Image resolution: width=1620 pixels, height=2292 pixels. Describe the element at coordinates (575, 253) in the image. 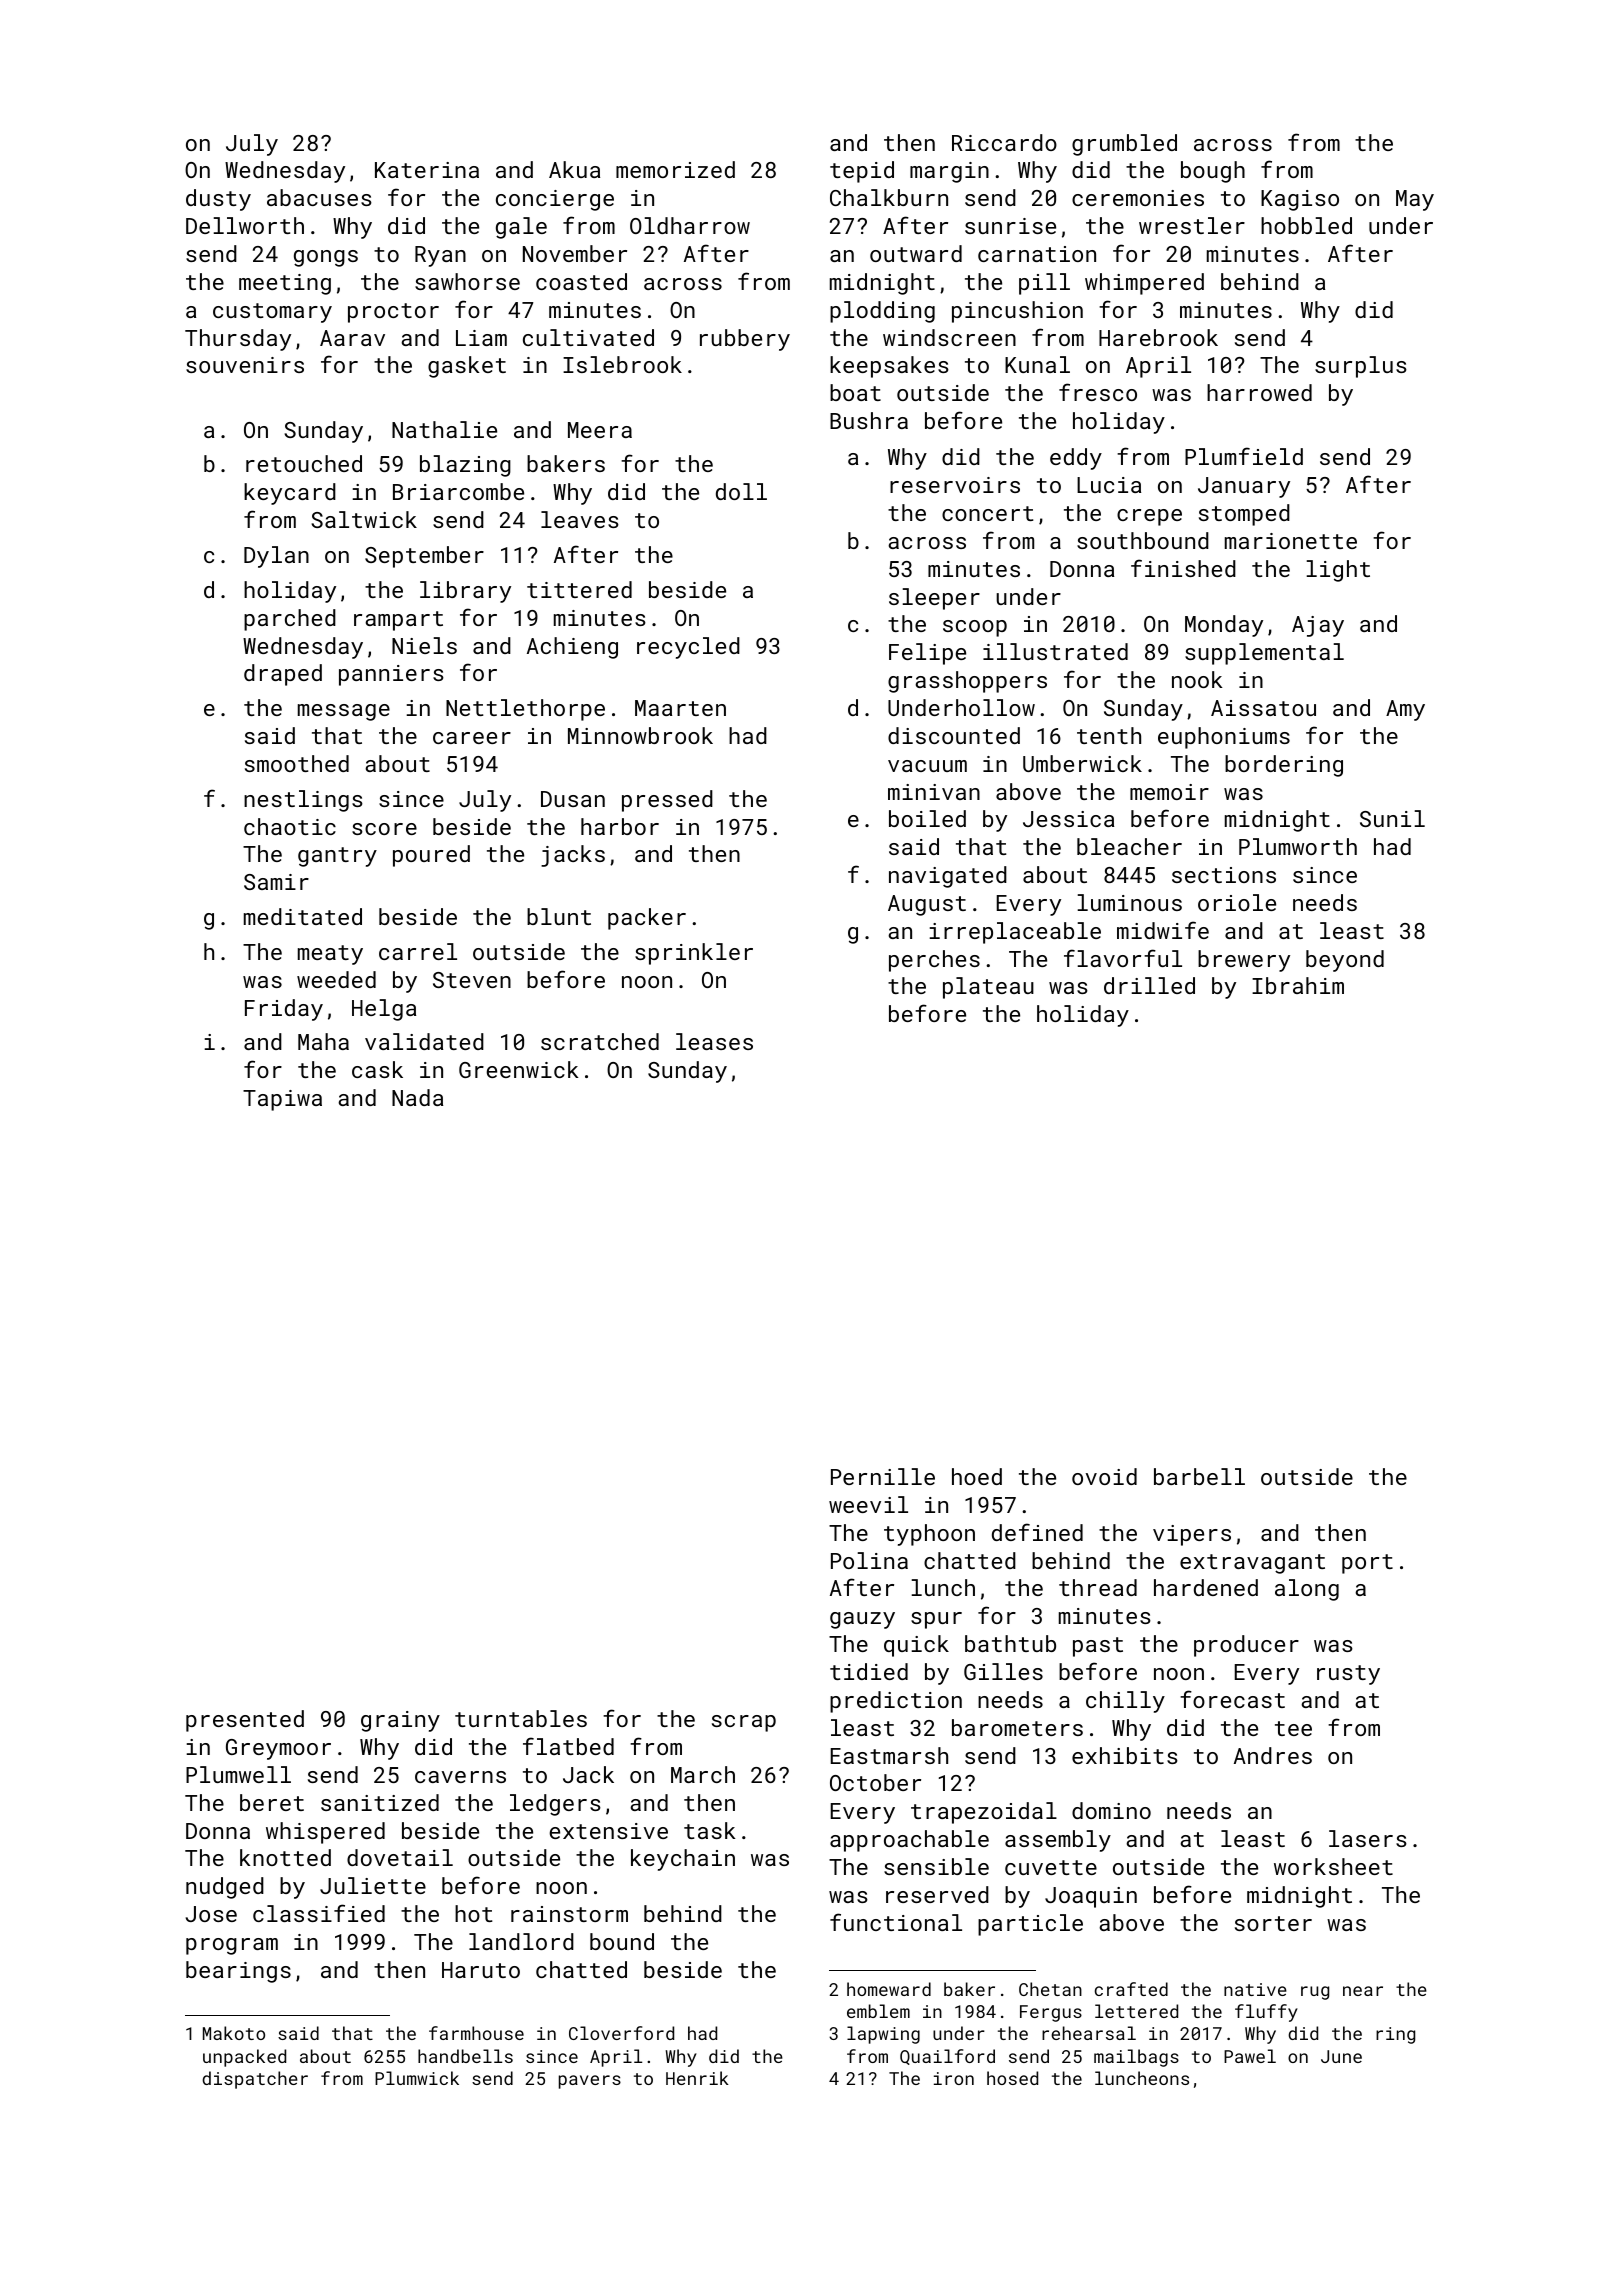

I see `November` at that location.
